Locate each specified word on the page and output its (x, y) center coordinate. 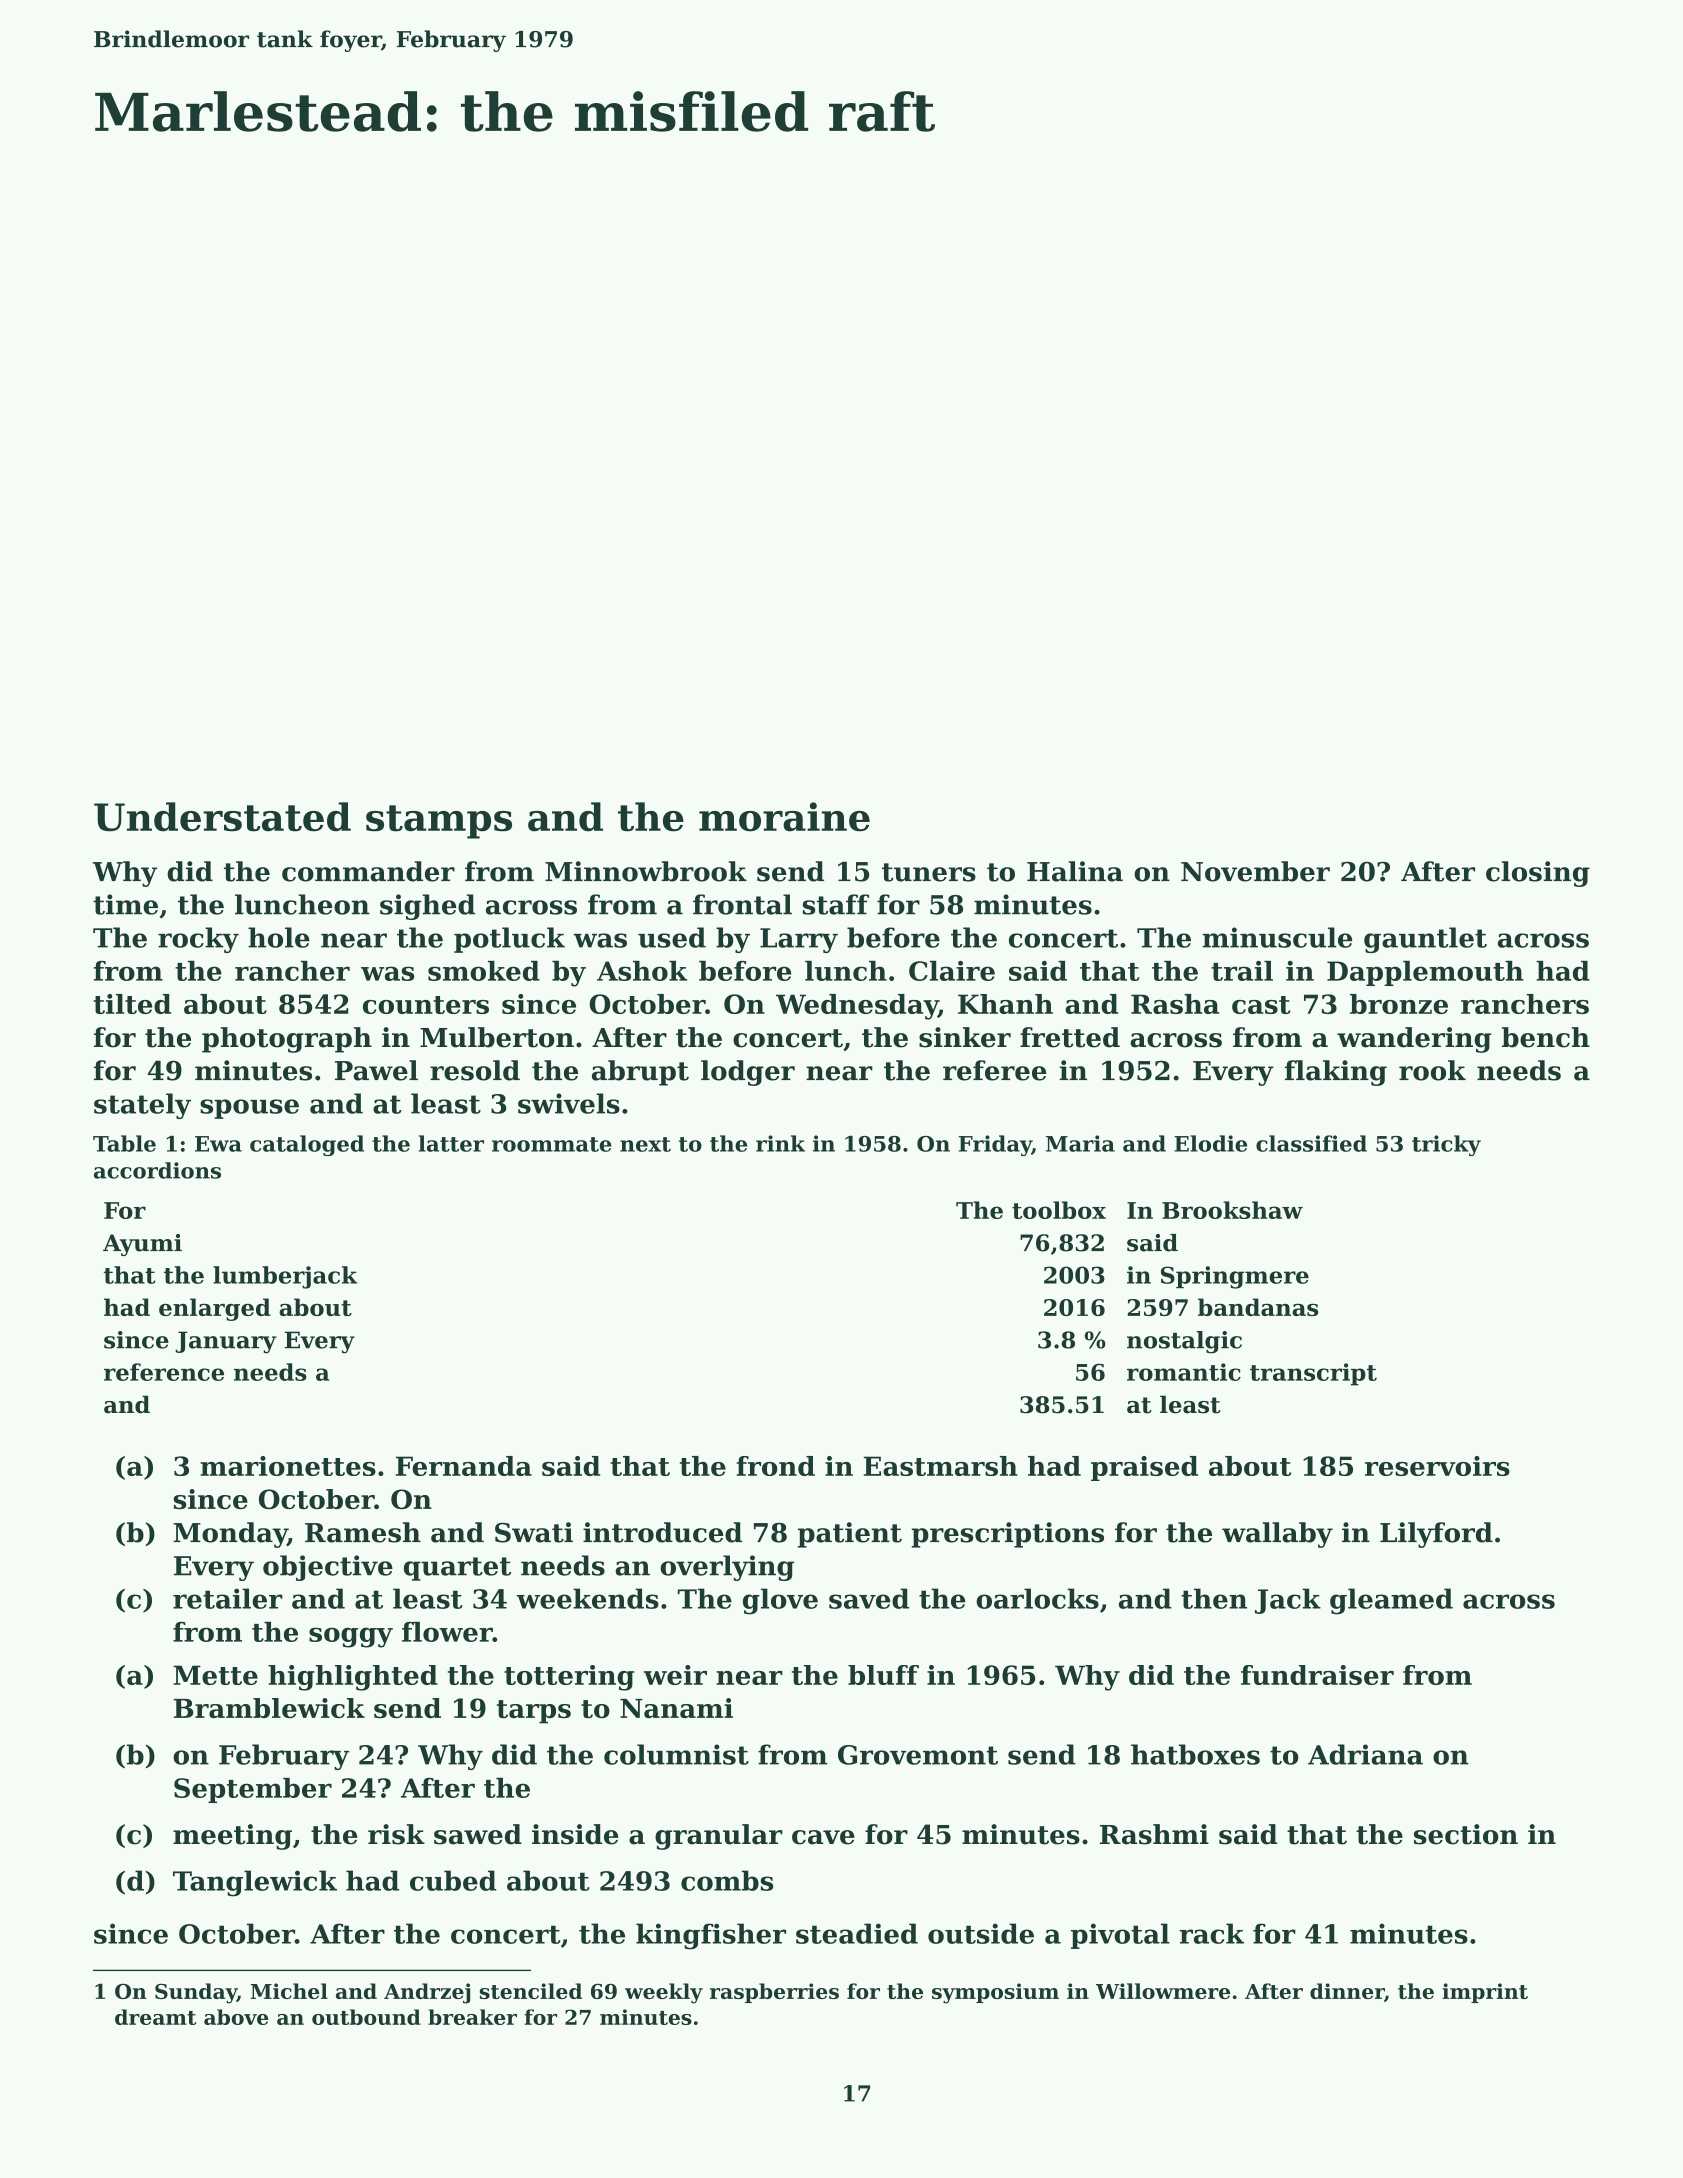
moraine (784, 817)
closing (1538, 874)
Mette (215, 1675)
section (1466, 1834)
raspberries (774, 1993)
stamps (439, 822)
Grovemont (918, 1755)
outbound (366, 2017)
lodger (748, 1073)
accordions (157, 1170)
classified (1311, 1143)
